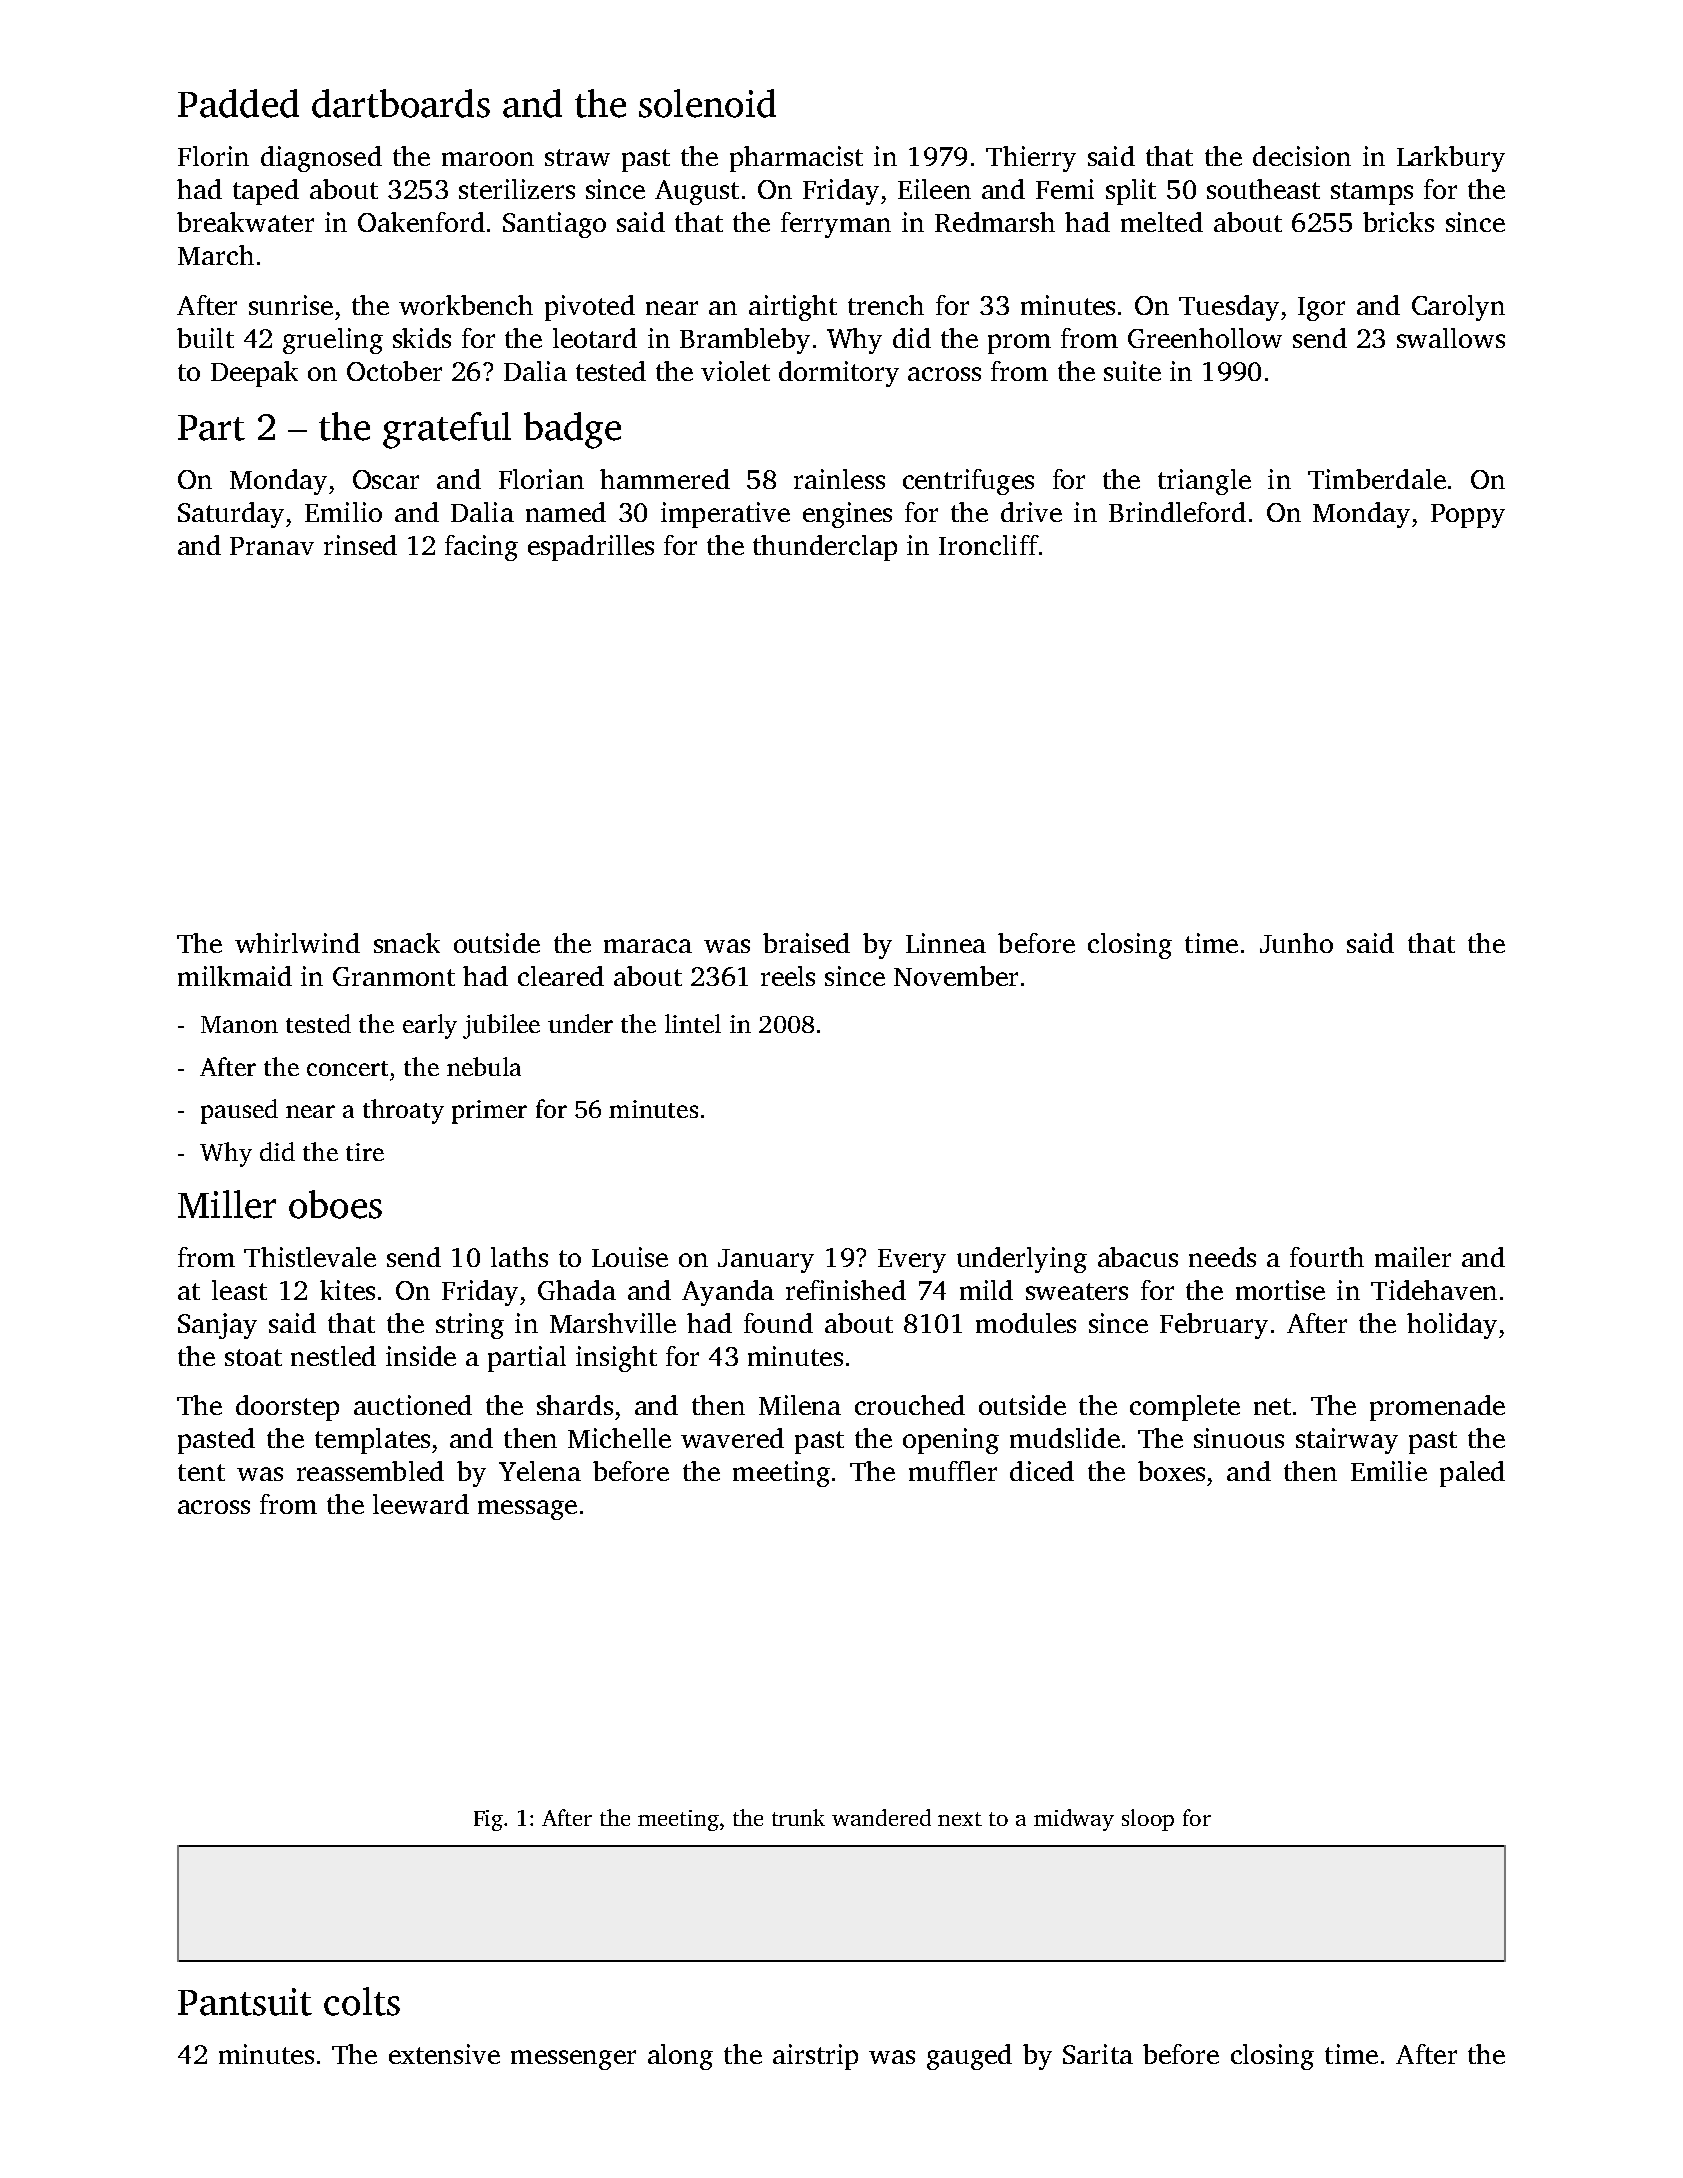  What do you see at coordinates (788, 976) in the document?
I see `reels` at bounding box center [788, 976].
